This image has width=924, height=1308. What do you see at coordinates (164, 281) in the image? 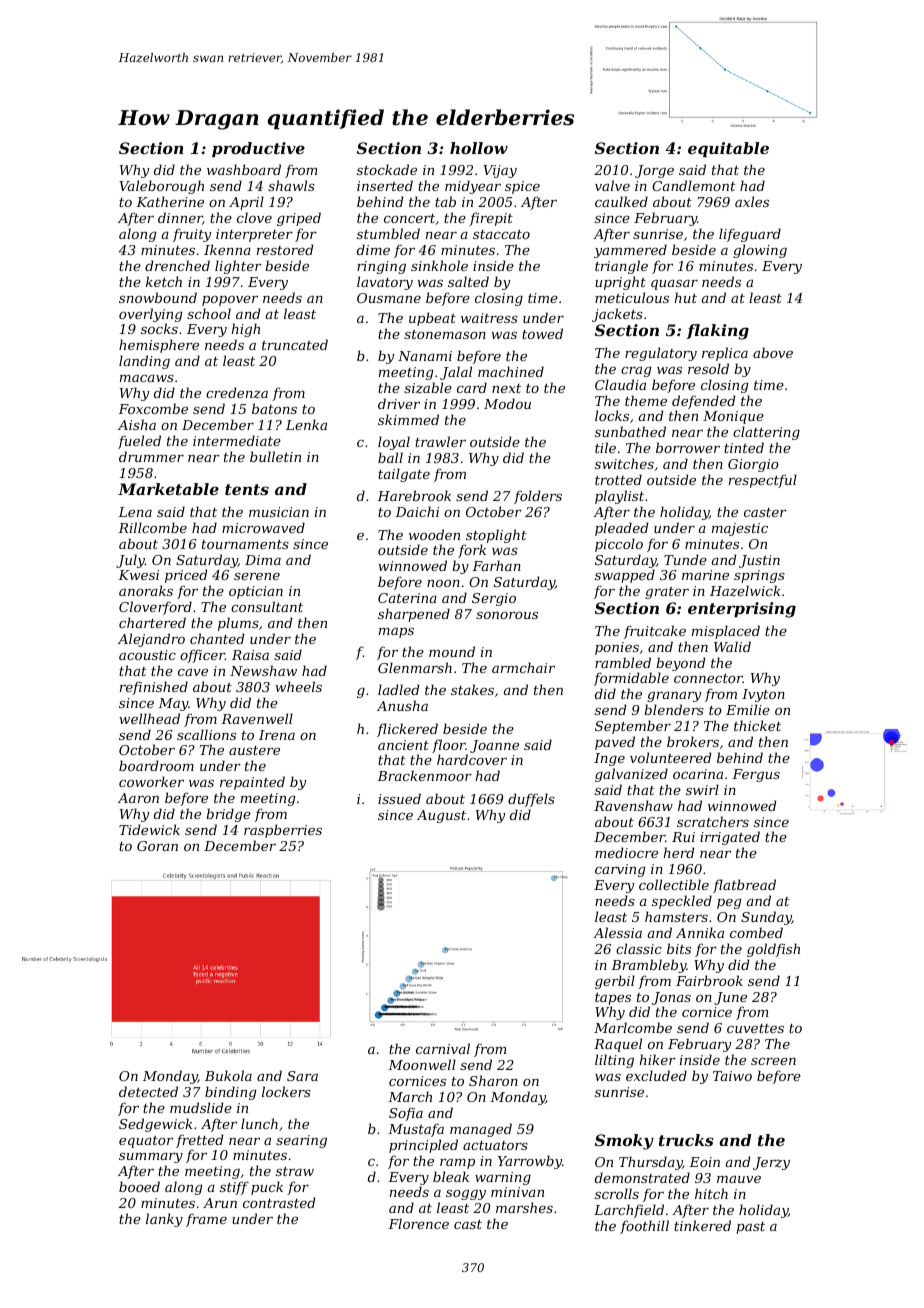
I see `ketch` at bounding box center [164, 281].
